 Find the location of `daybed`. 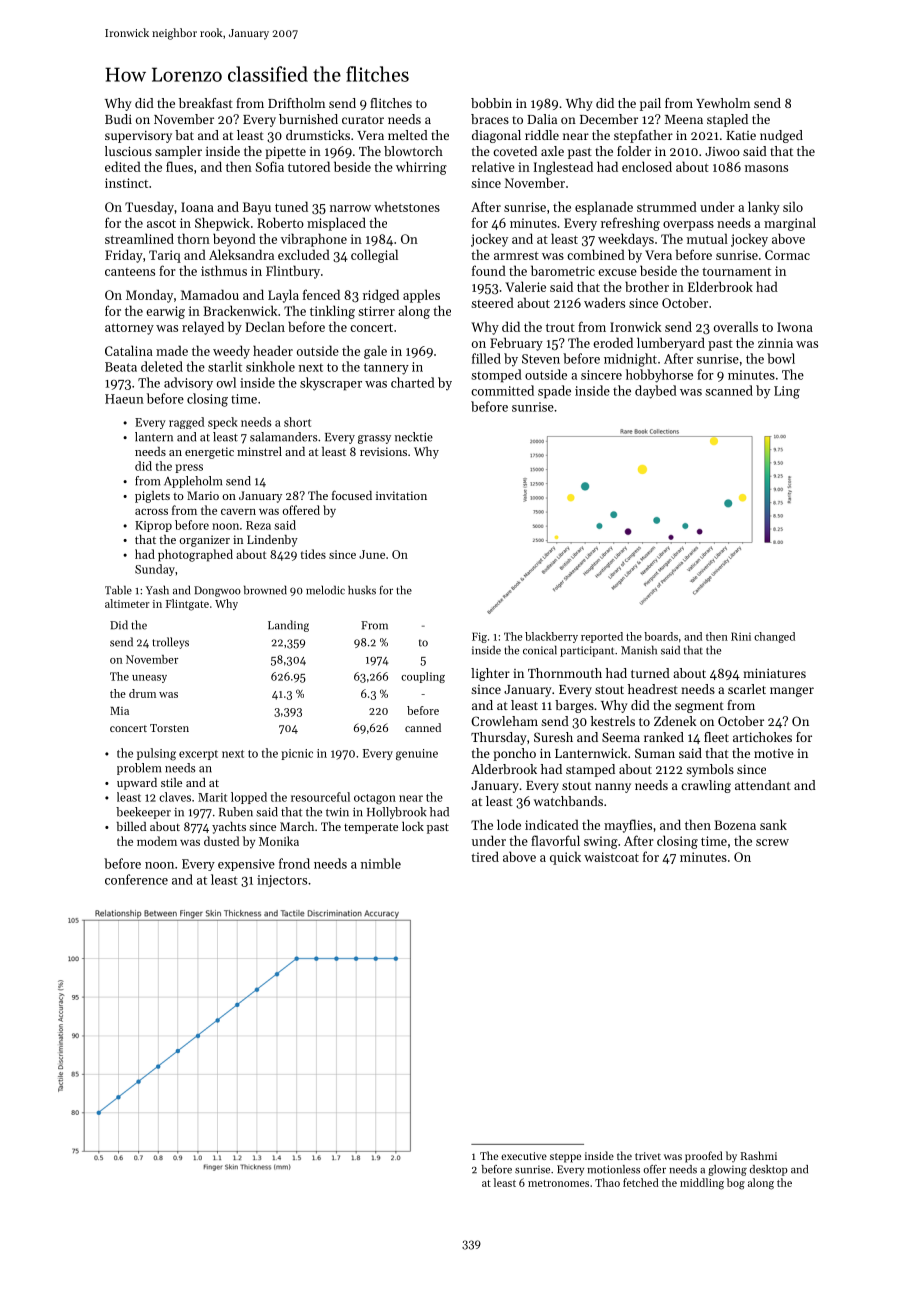

daybed is located at coordinates (656, 392).
